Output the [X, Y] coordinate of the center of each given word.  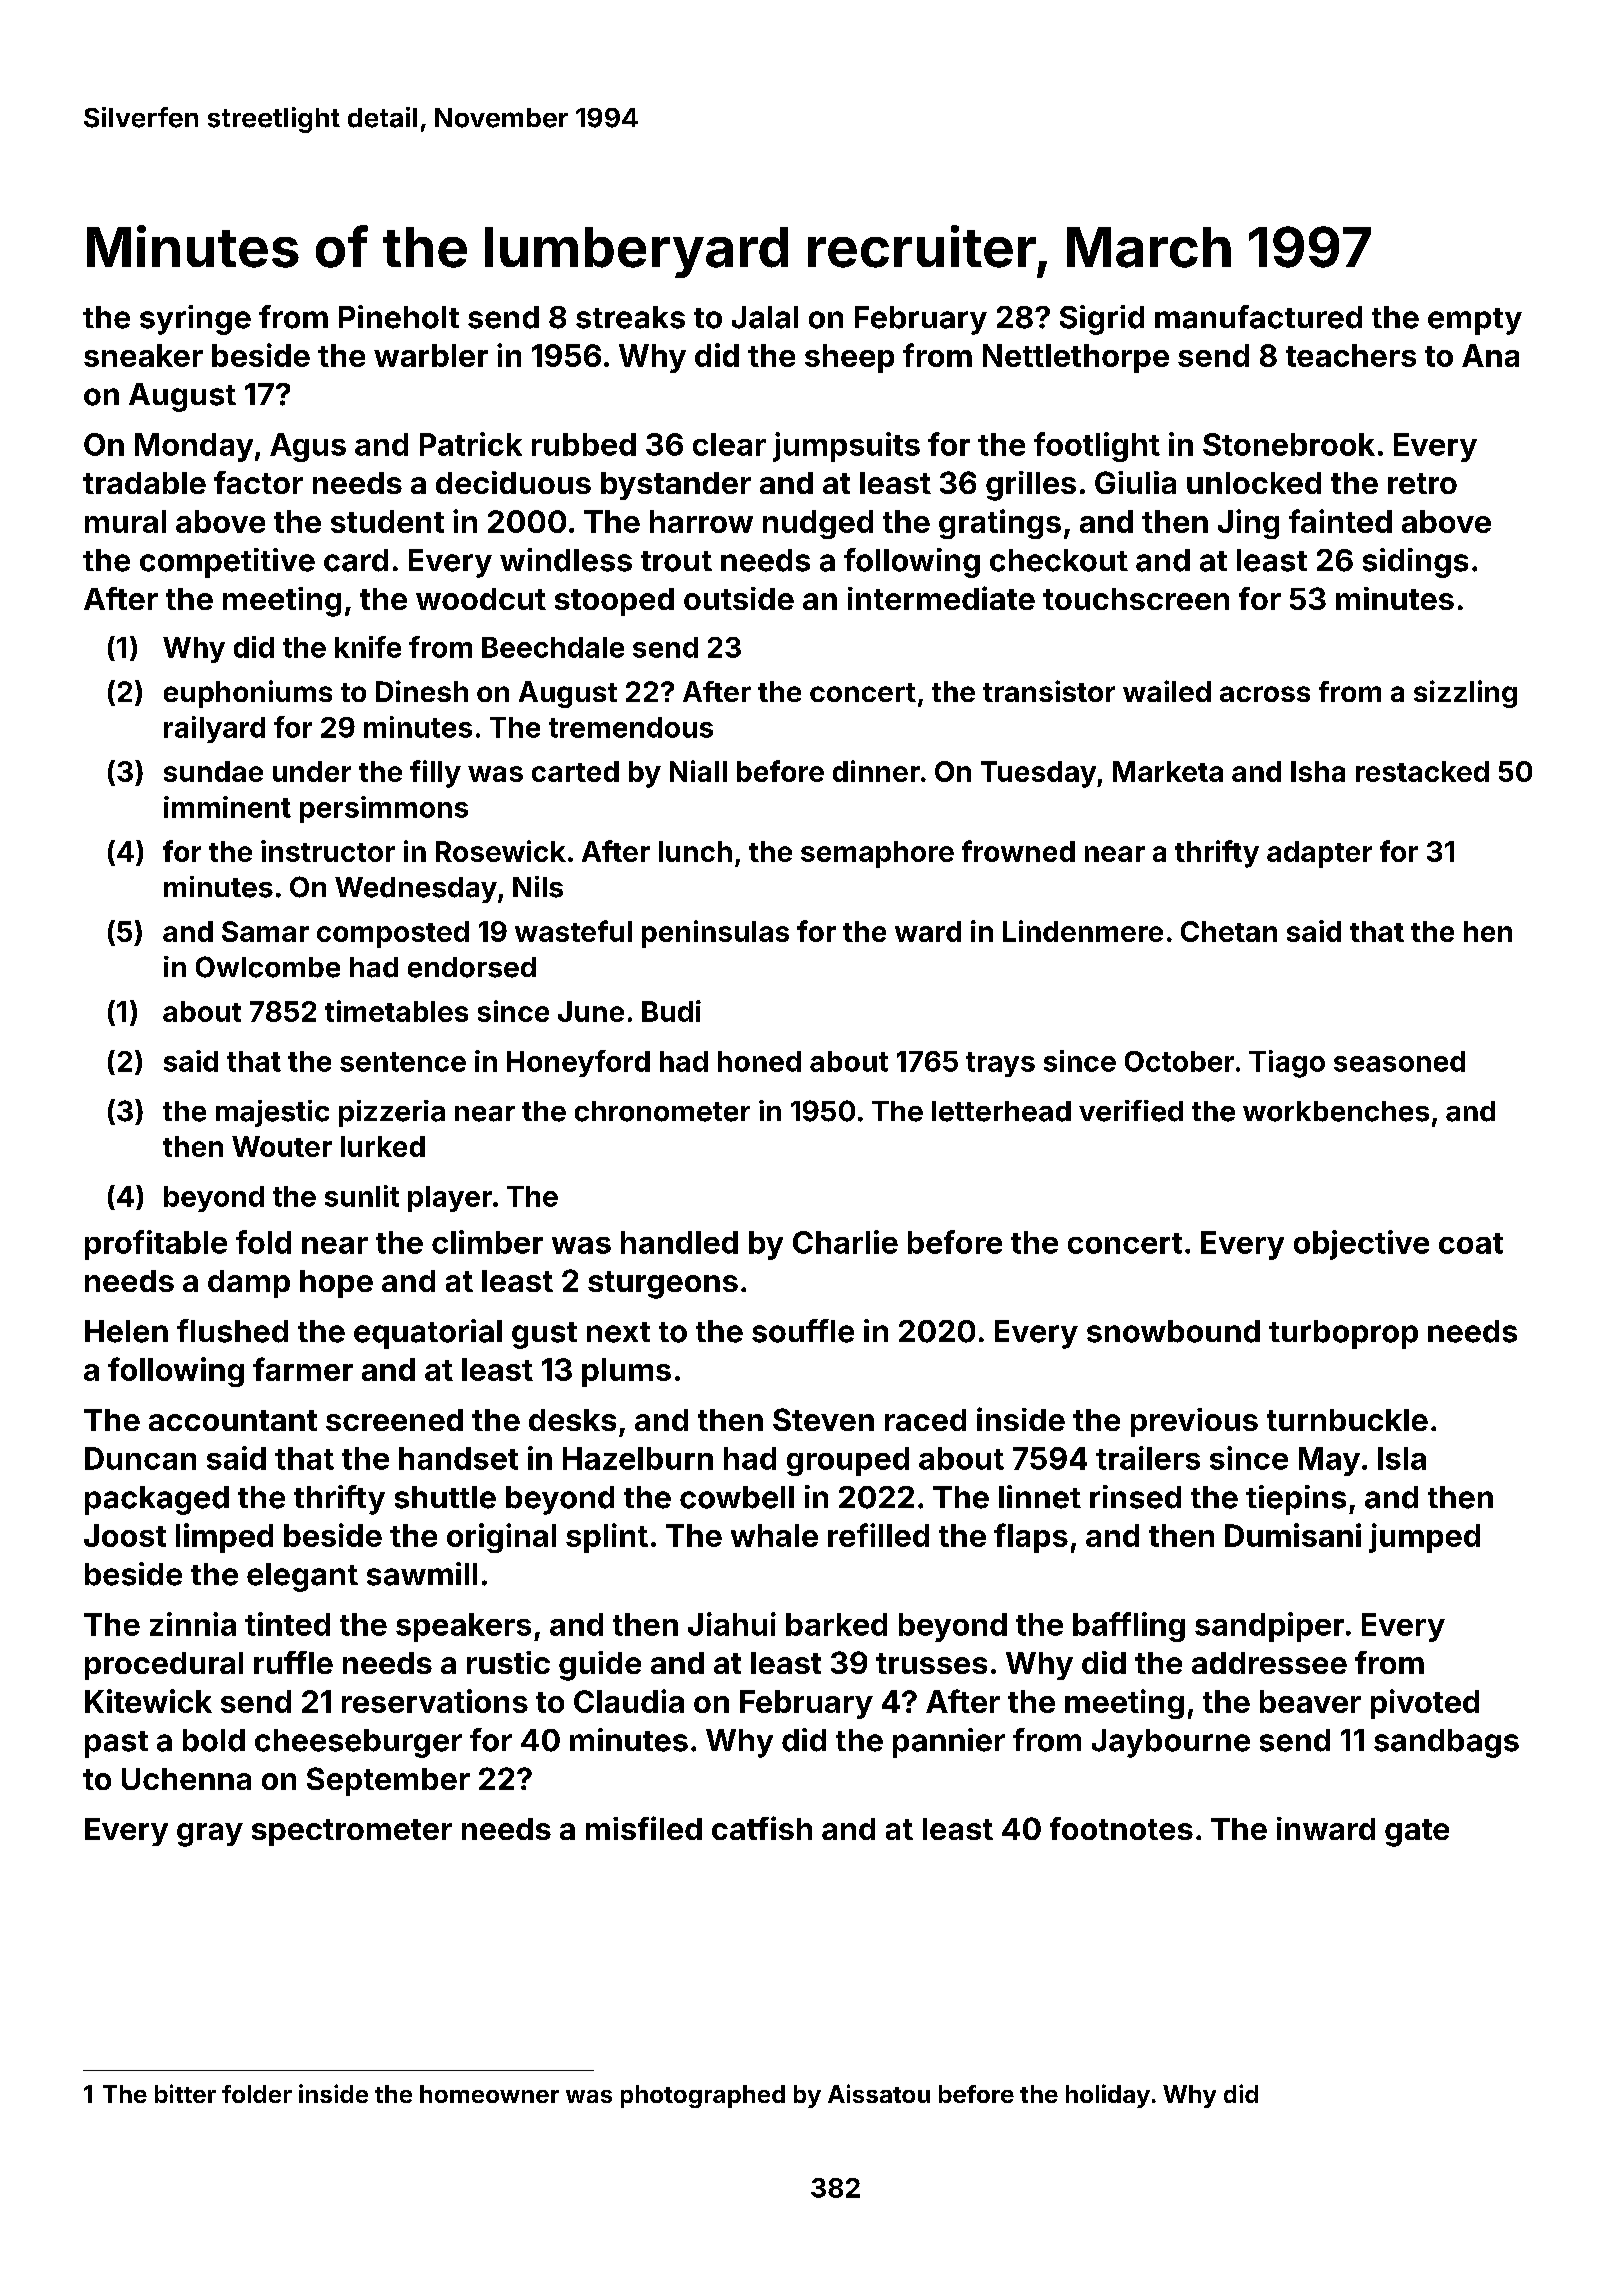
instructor [328, 851]
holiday [1108, 2096]
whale [774, 1535]
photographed [703, 2096]
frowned [1018, 851]
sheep [849, 358]
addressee [1269, 1663]
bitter [185, 2093]
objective [1361, 1245]
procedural [164, 1666]
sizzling [1465, 694]
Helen [126, 1331]
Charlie [845, 1242]
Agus [308, 447]
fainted [1340, 521]
